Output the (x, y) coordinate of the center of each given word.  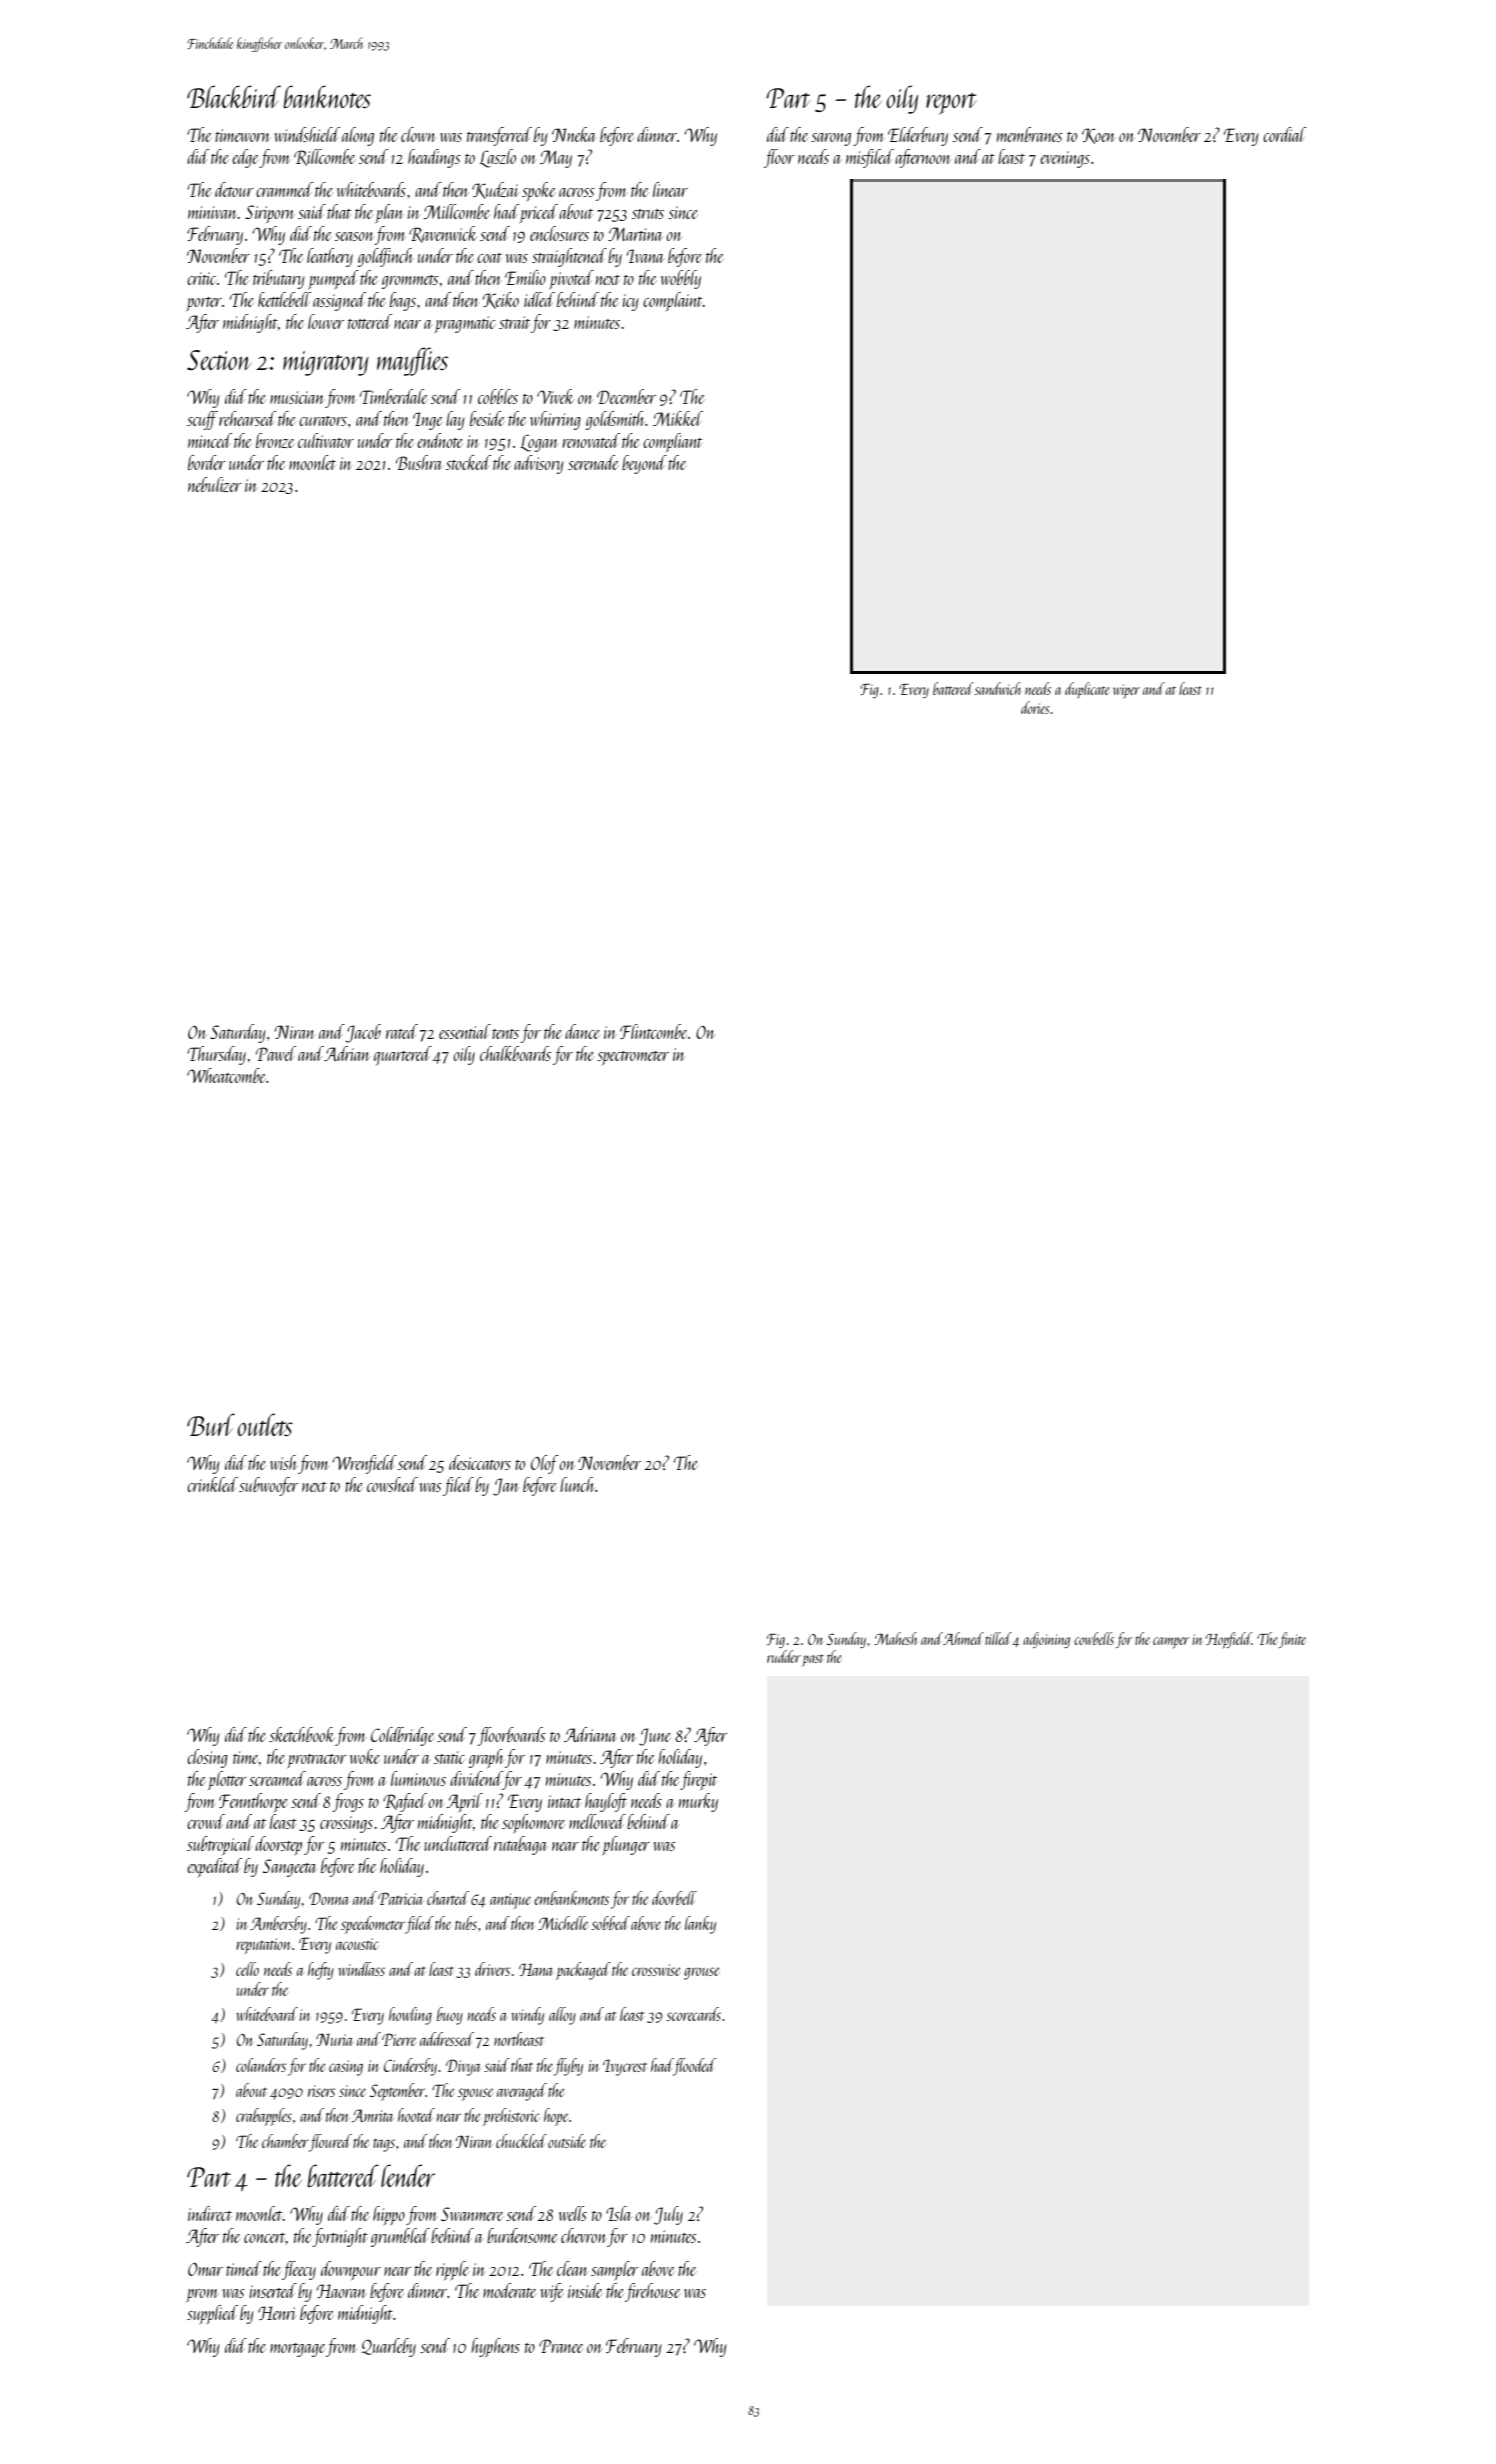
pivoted (571, 279)
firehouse (652, 2292)
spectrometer (633, 1058)
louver (326, 321)
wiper (1126, 691)
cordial (1284, 134)
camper (1171, 1642)
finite (1292, 1640)
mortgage (297, 2350)
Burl (211, 1424)
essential (465, 1031)
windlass (361, 1969)
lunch (577, 1484)
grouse (701, 1973)
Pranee (561, 2346)
